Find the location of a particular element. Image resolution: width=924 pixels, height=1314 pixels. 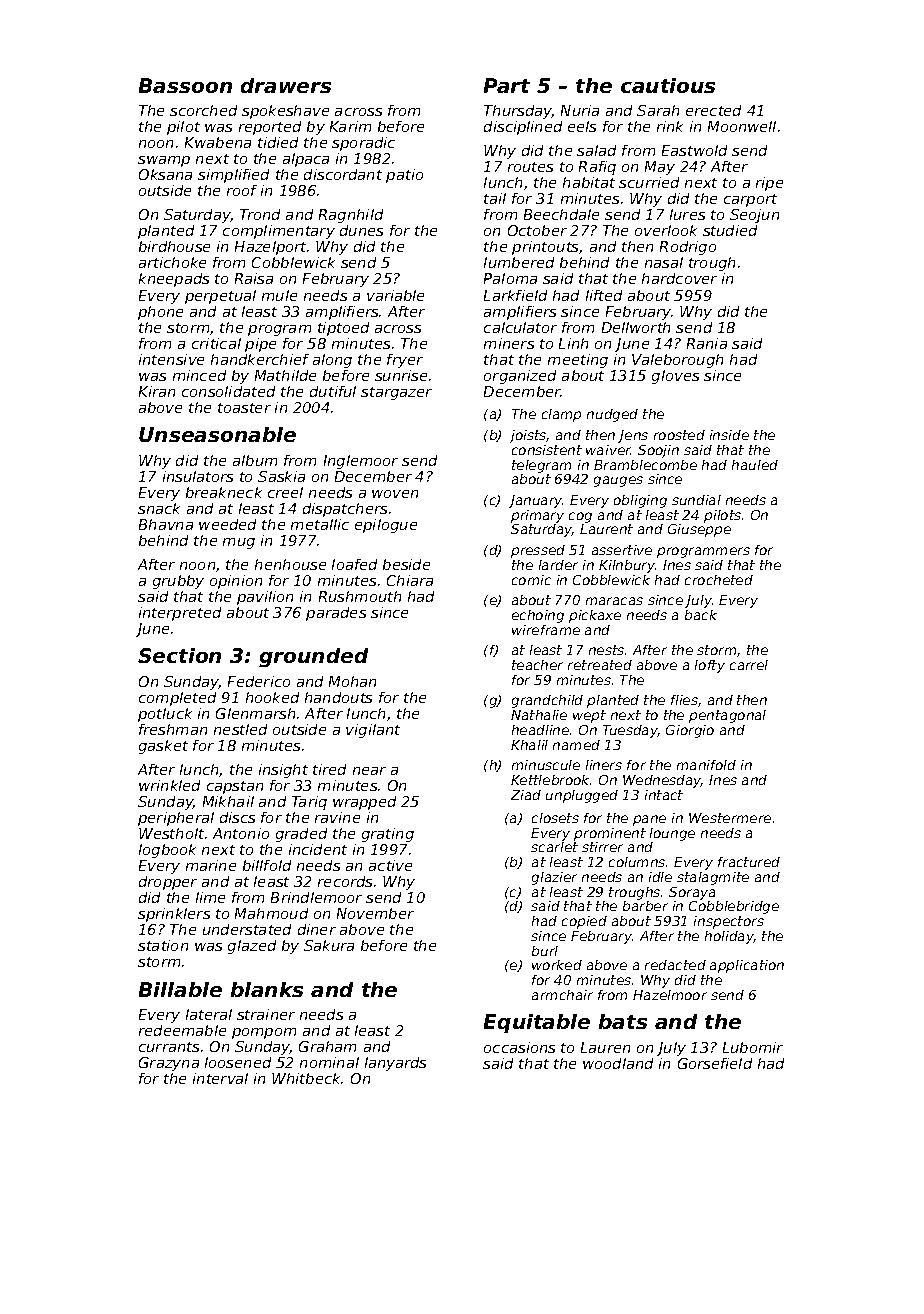

lifted is located at coordinates (604, 295).
